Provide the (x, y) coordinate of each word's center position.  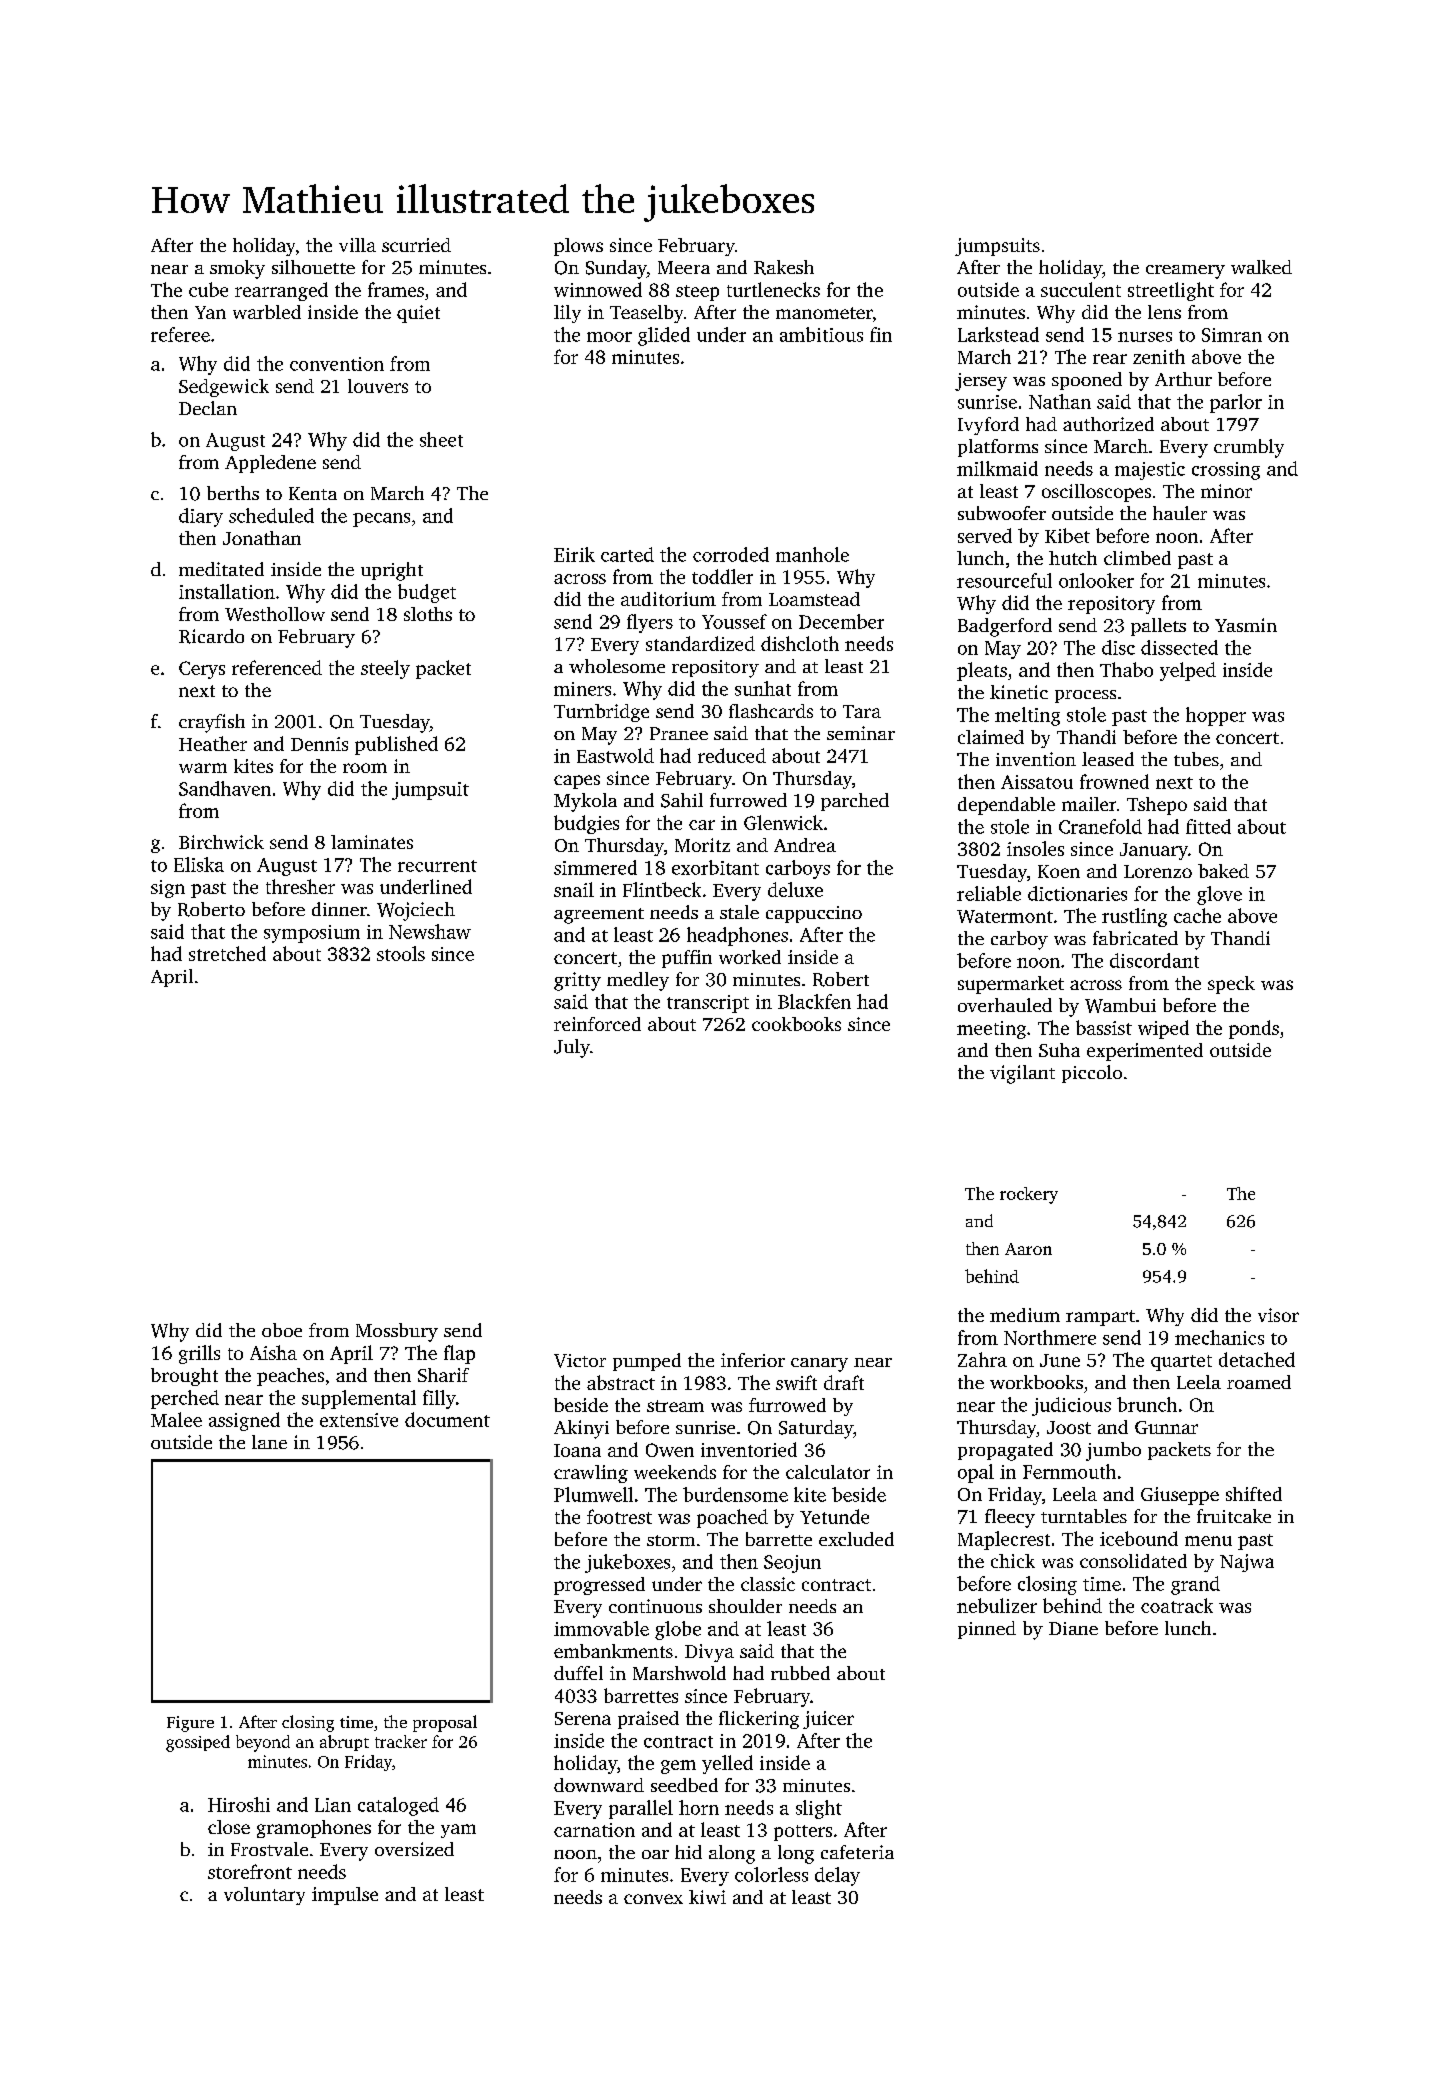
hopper (1216, 716)
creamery (1185, 272)
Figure (190, 1724)
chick (1013, 1561)
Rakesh (784, 267)
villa (357, 245)
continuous (655, 1606)
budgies (586, 824)
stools (401, 953)
